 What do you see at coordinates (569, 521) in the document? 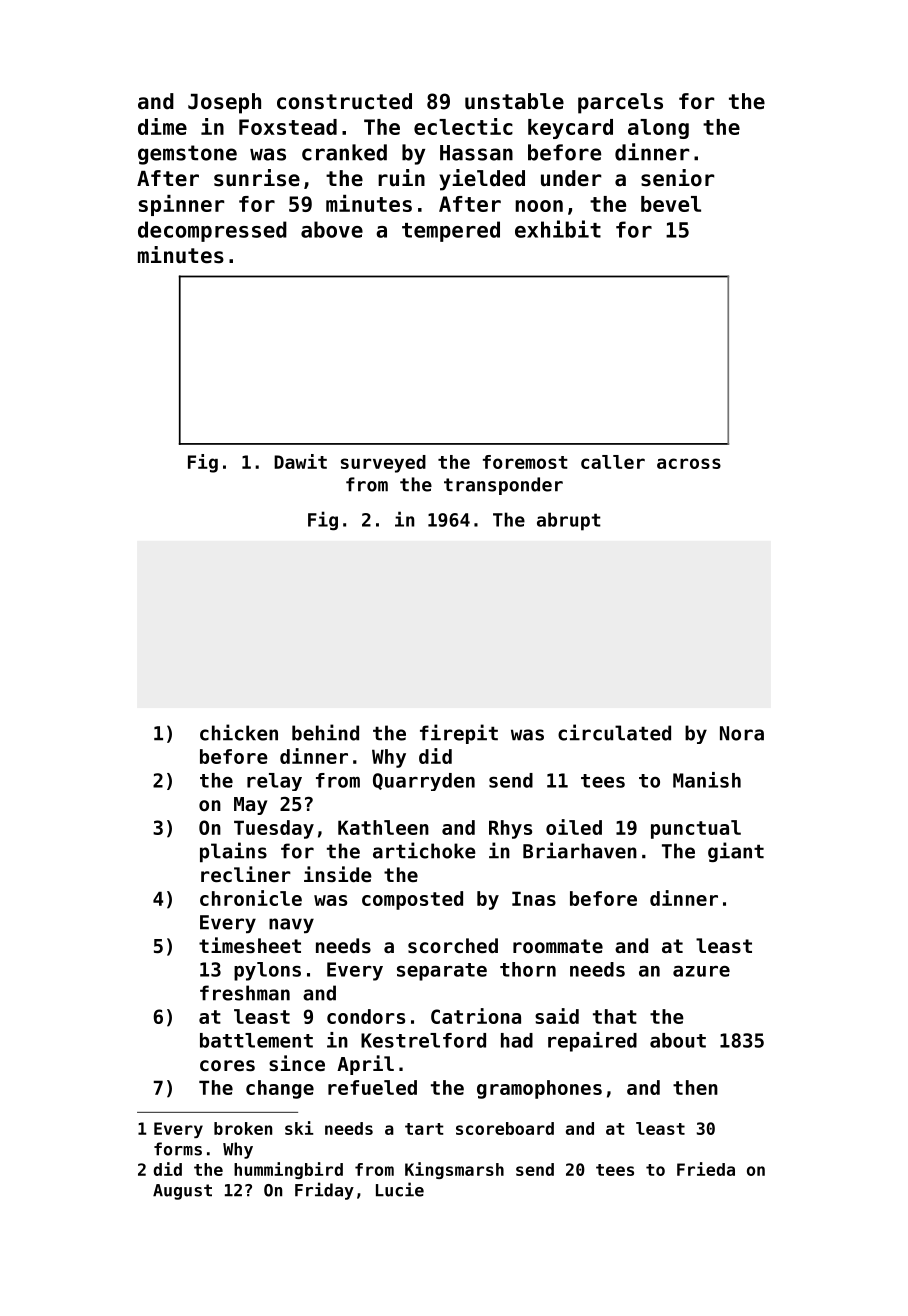
I see `abrupt` at bounding box center [569, 521].
